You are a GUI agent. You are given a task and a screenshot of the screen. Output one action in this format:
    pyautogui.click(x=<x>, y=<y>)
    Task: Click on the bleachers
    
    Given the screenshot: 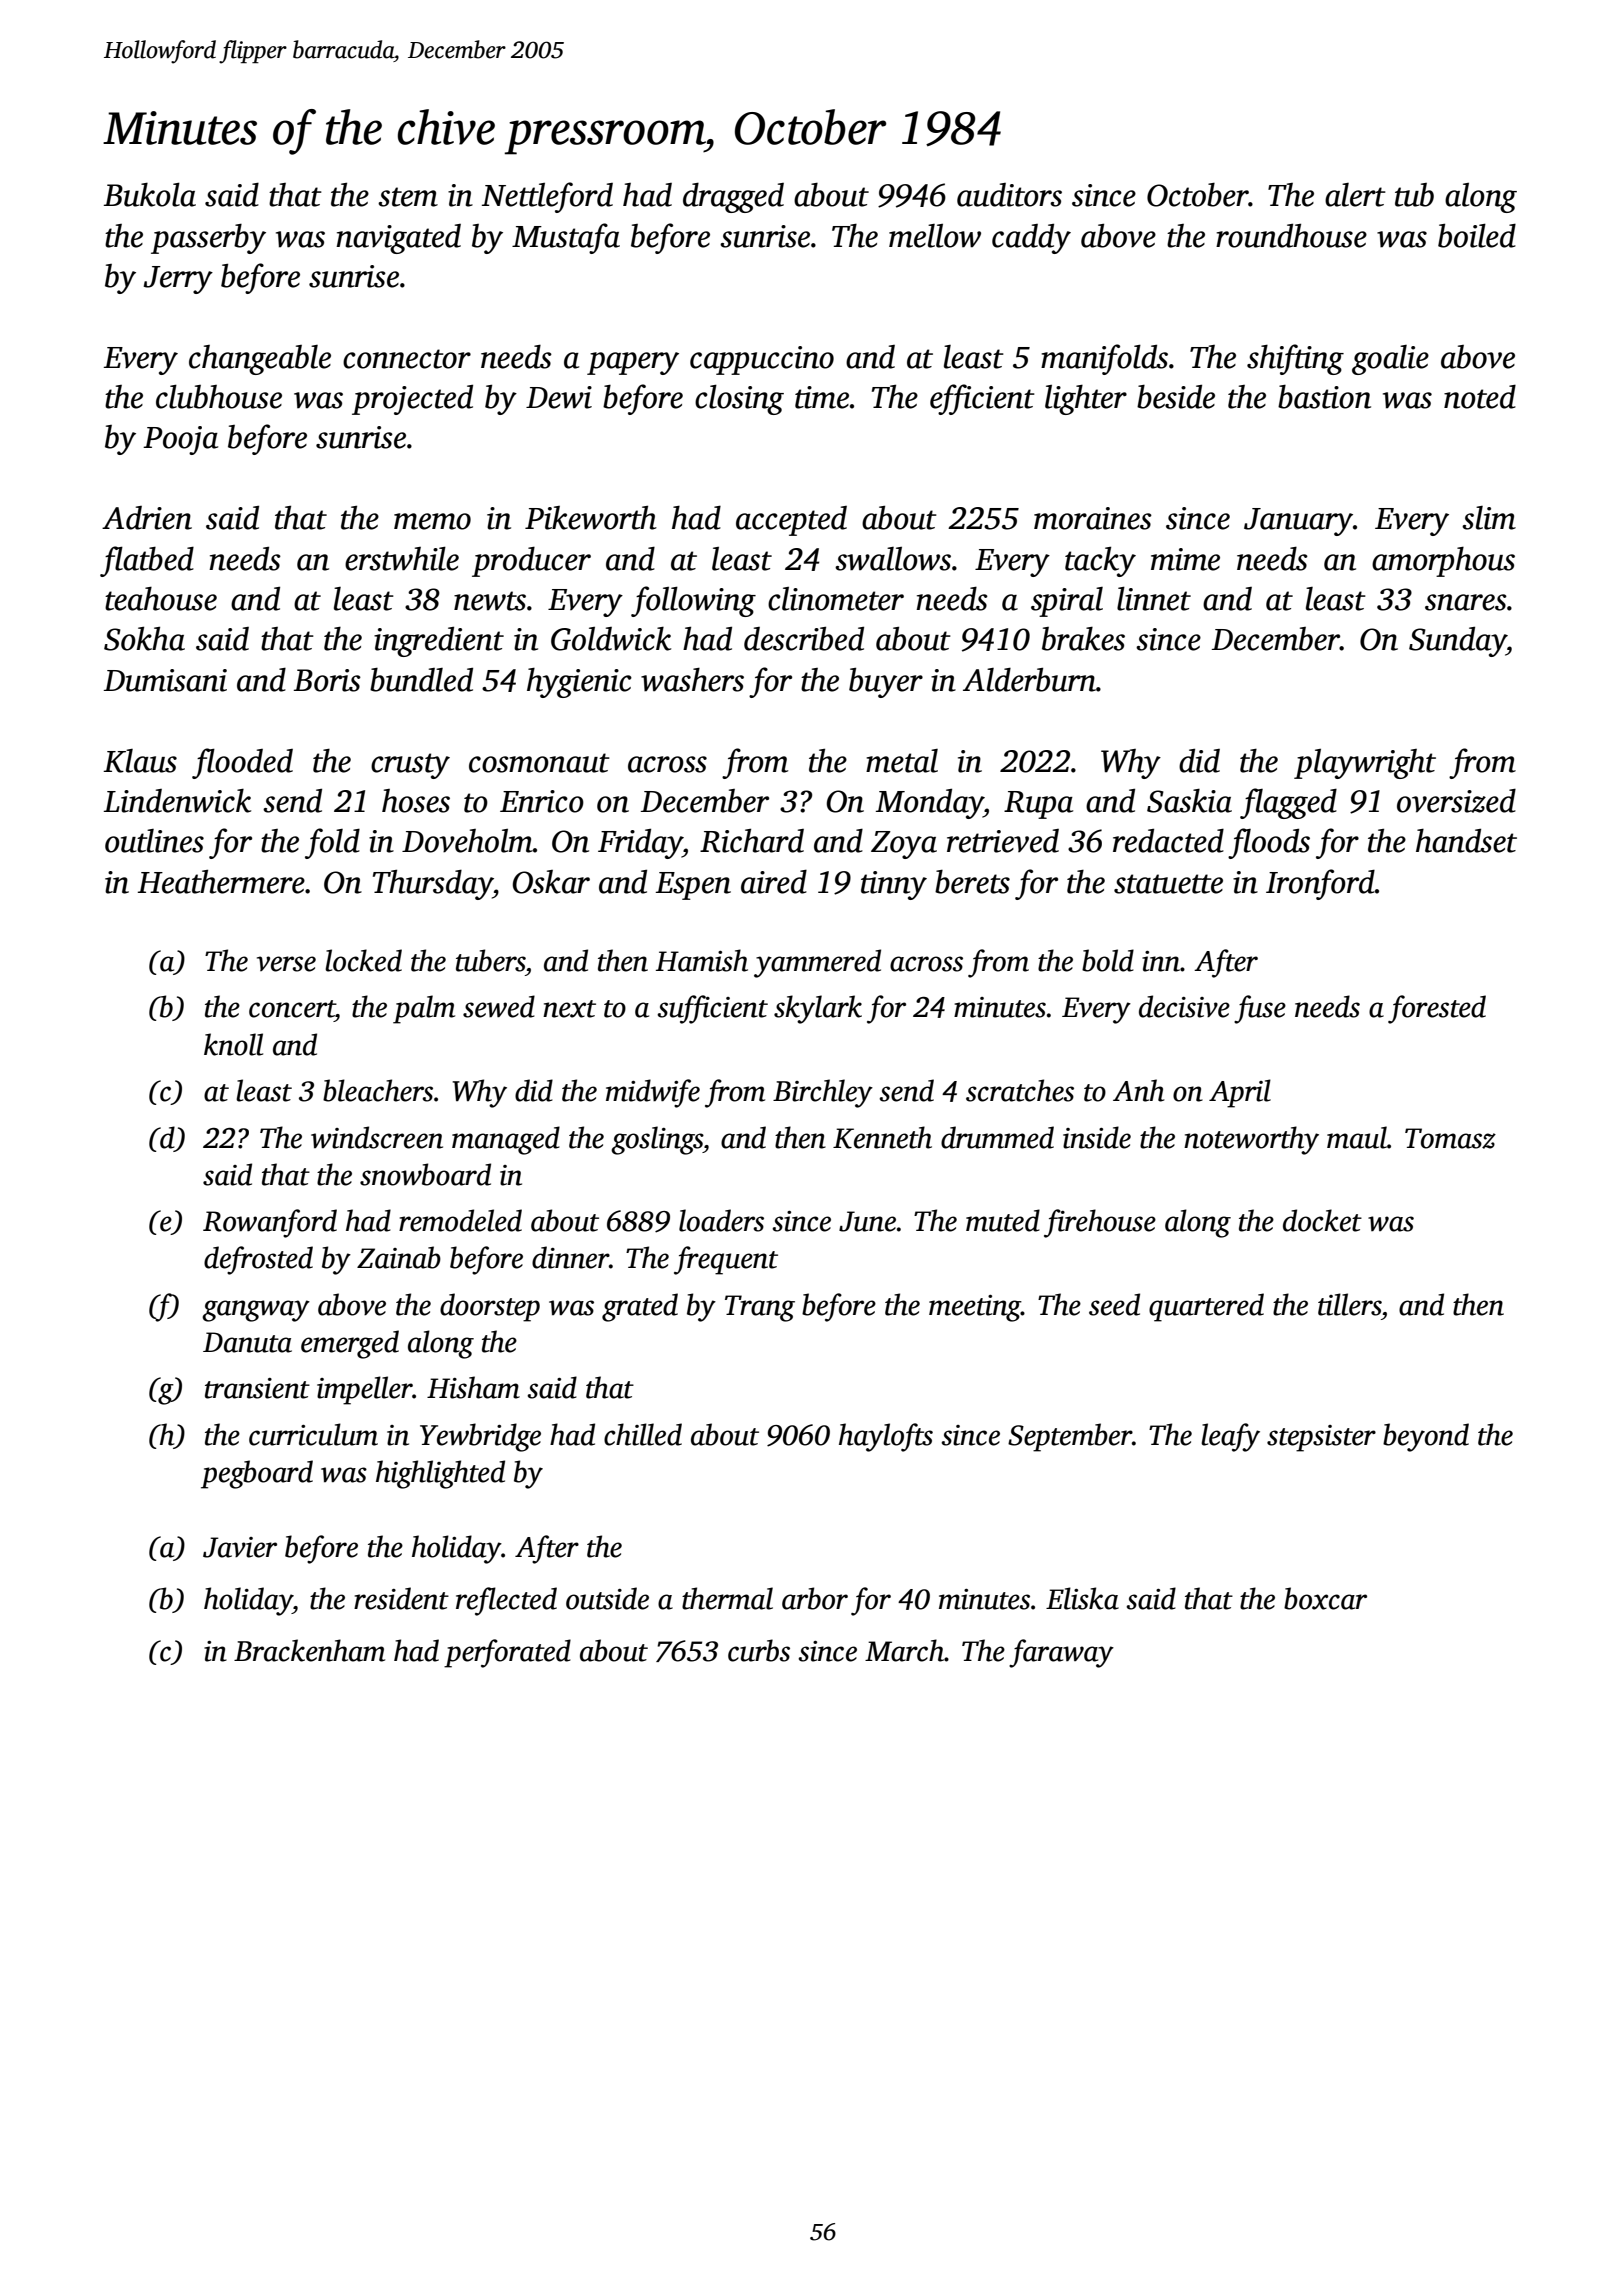 What is the action you would take?
    pyautogui.click(x=378, y=1090)
